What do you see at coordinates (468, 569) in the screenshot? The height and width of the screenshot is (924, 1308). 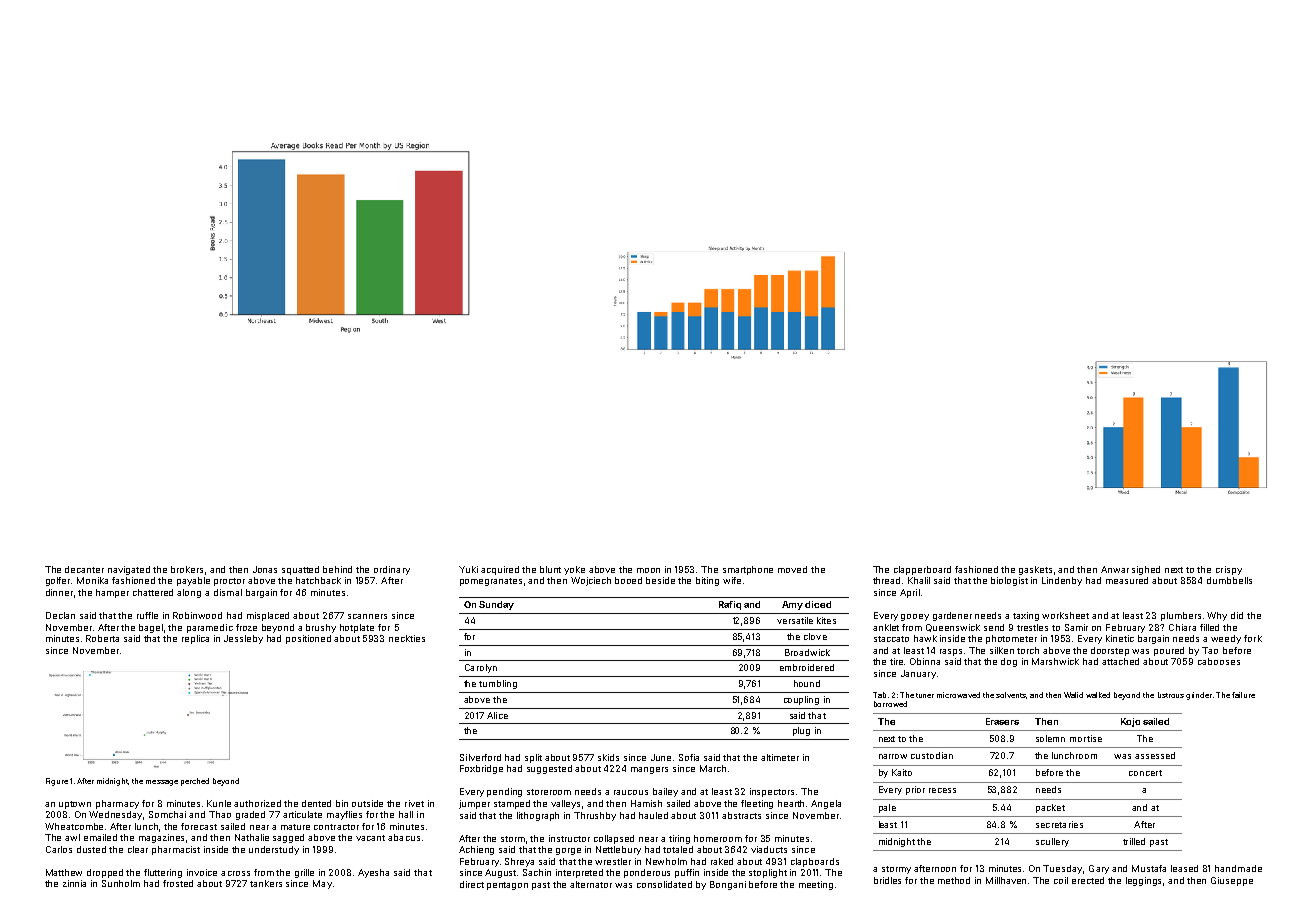 I see `Yuki` at bounding box center [468, 569].
